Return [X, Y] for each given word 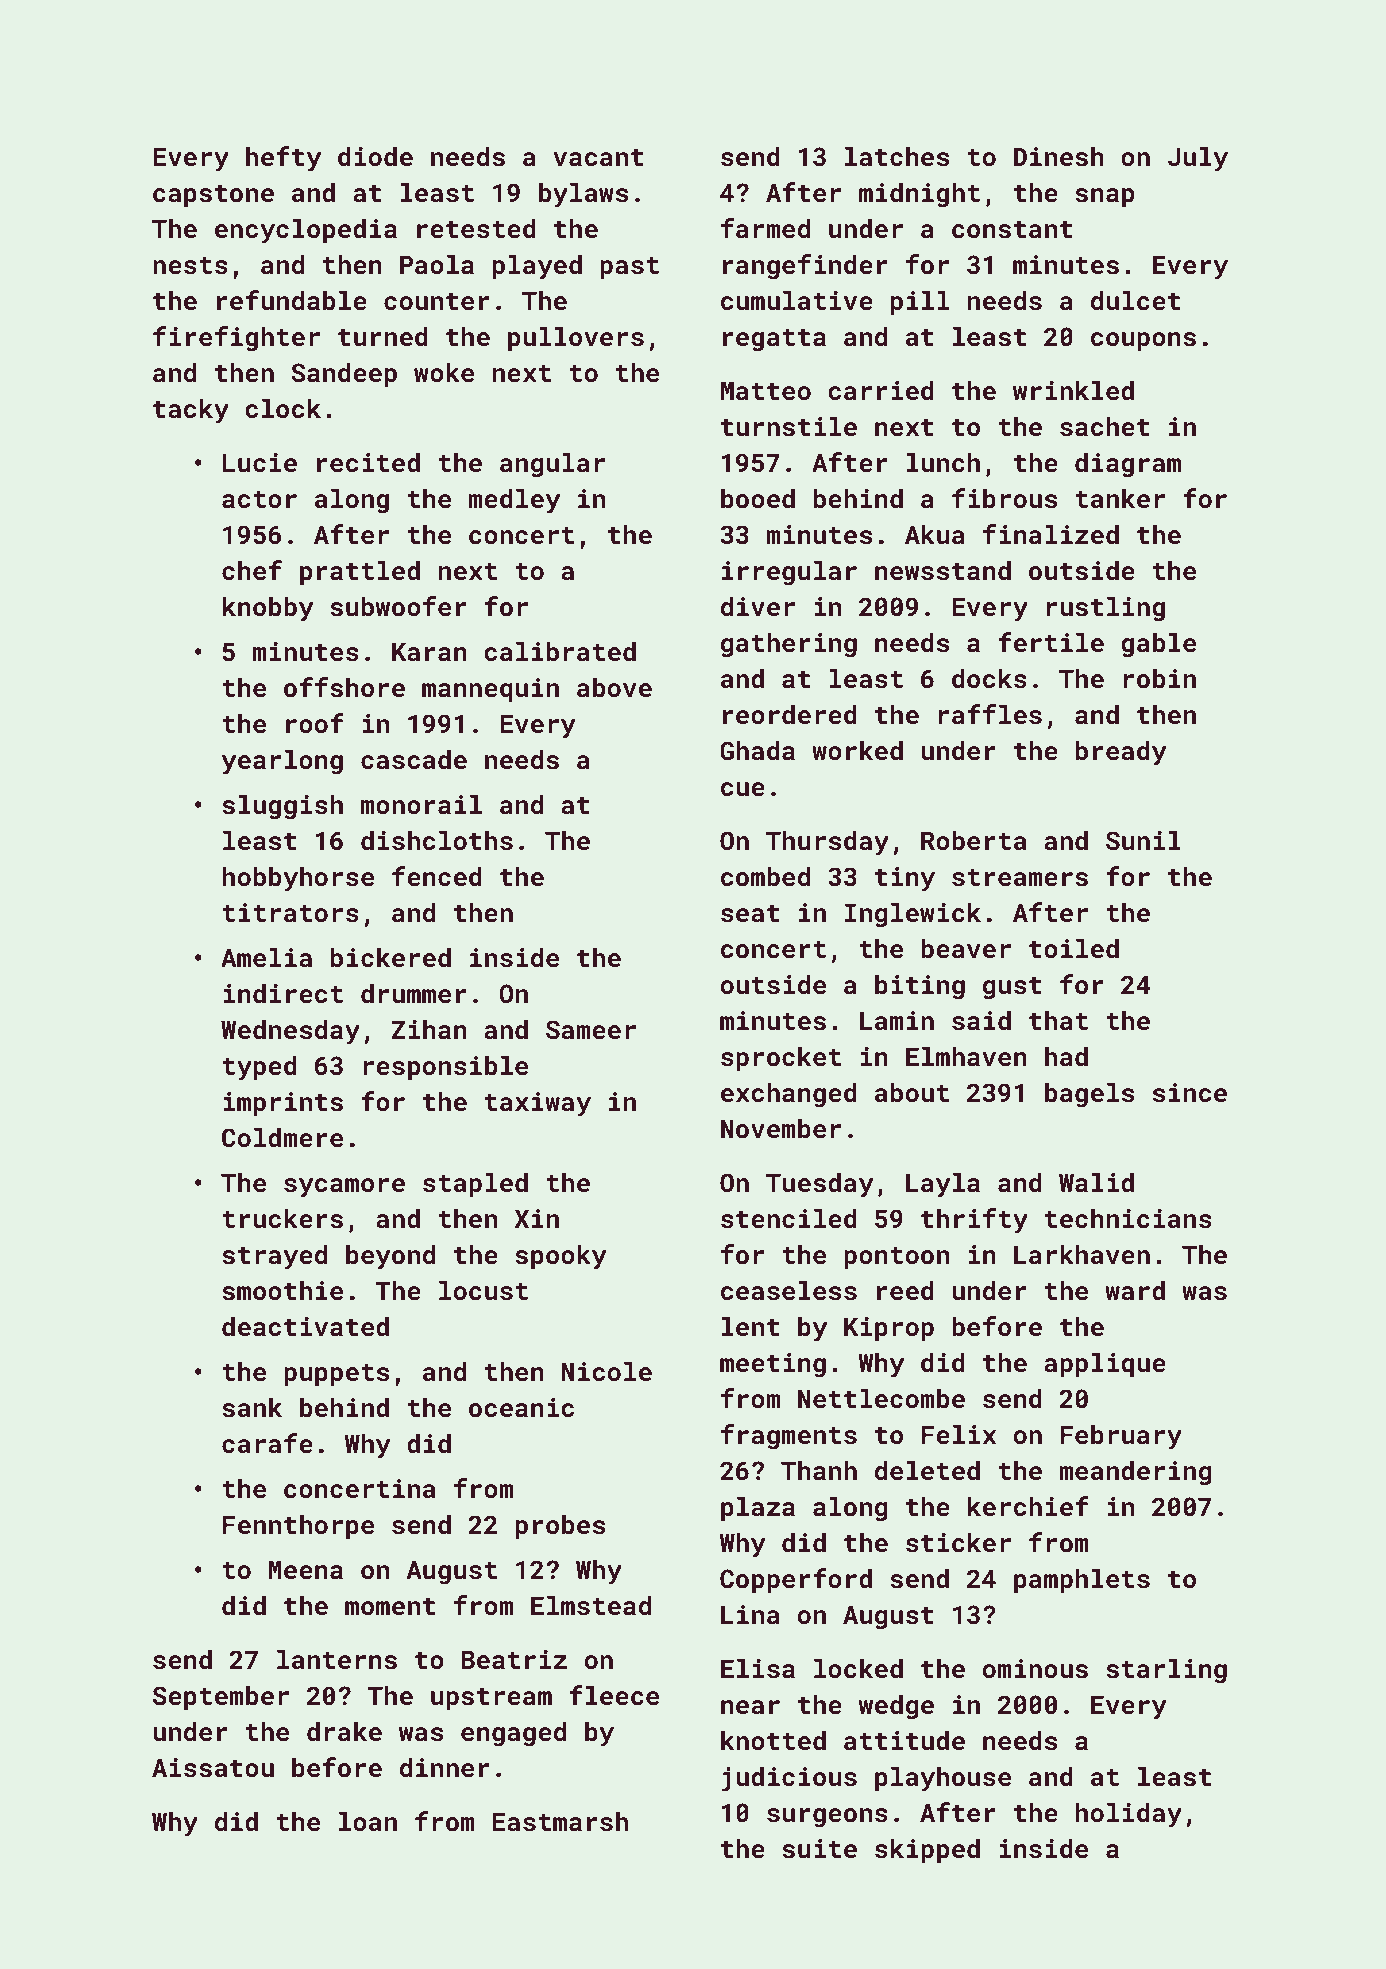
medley [514, 501]
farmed [765, 228]
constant [1012, 230]
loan [368, 1821]
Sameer [591, 1029]
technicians [1128, 1218]
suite [819, 1848]
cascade [414, 759]
